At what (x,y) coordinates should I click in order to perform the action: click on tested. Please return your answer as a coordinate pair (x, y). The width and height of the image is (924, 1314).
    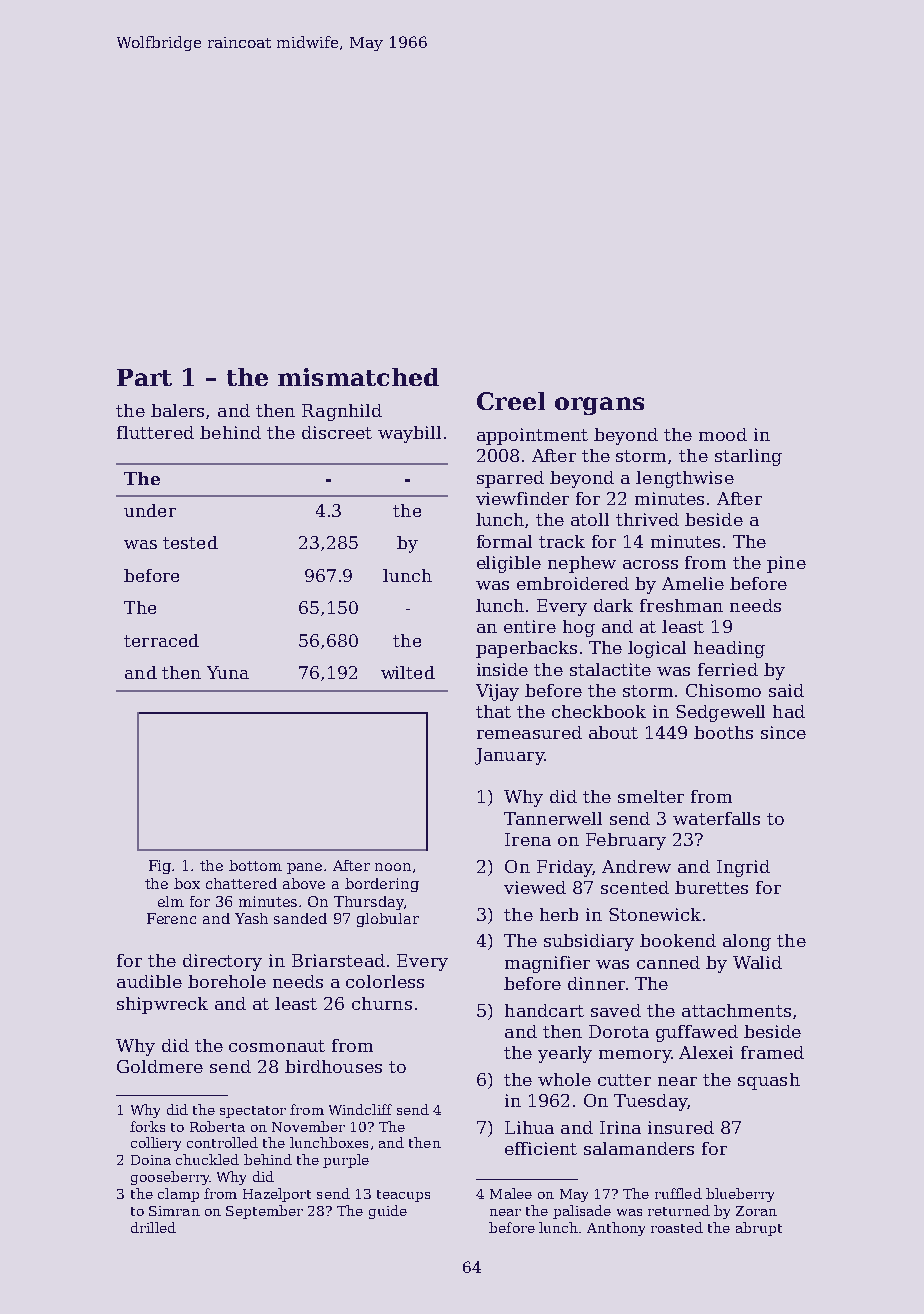
    Looking at the image, I should click on (190, 542).
